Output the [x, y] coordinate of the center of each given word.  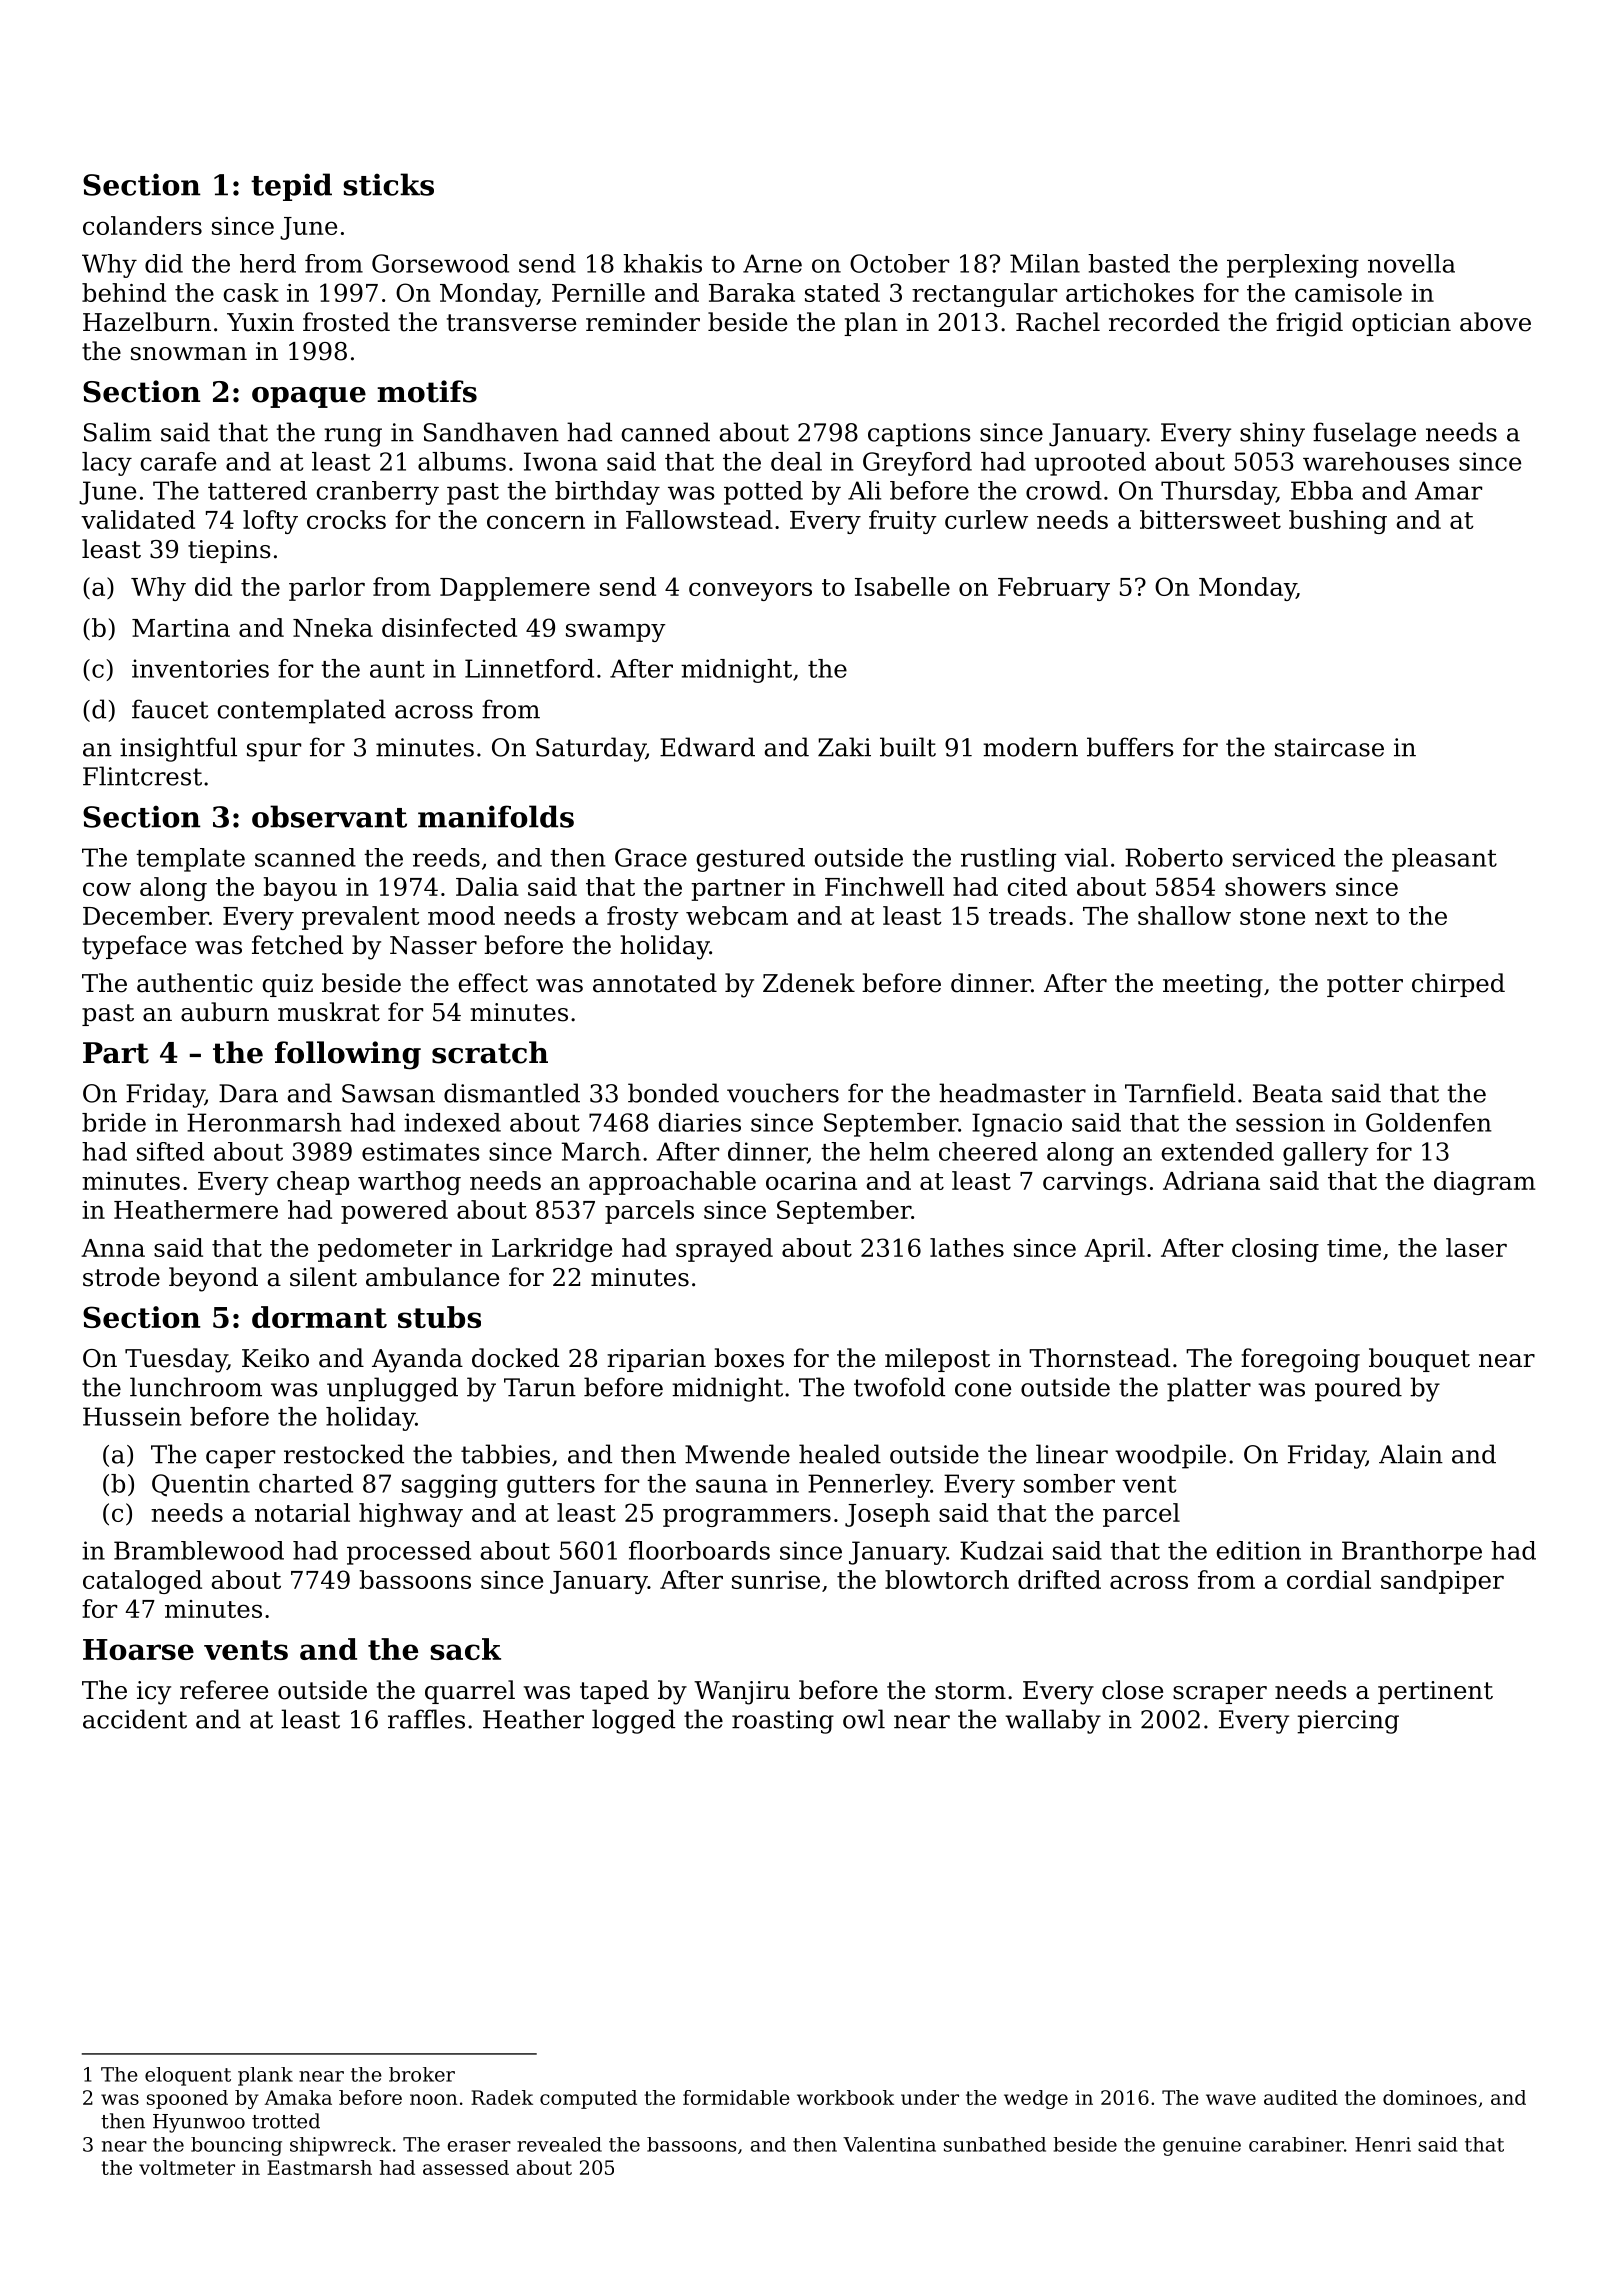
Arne [772, 263]
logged [633, 1721]
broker [422, 2074]
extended [1217, 1151]
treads [1027, 915]
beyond [213, 1279]
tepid [291, 187]
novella [1411, 263]
